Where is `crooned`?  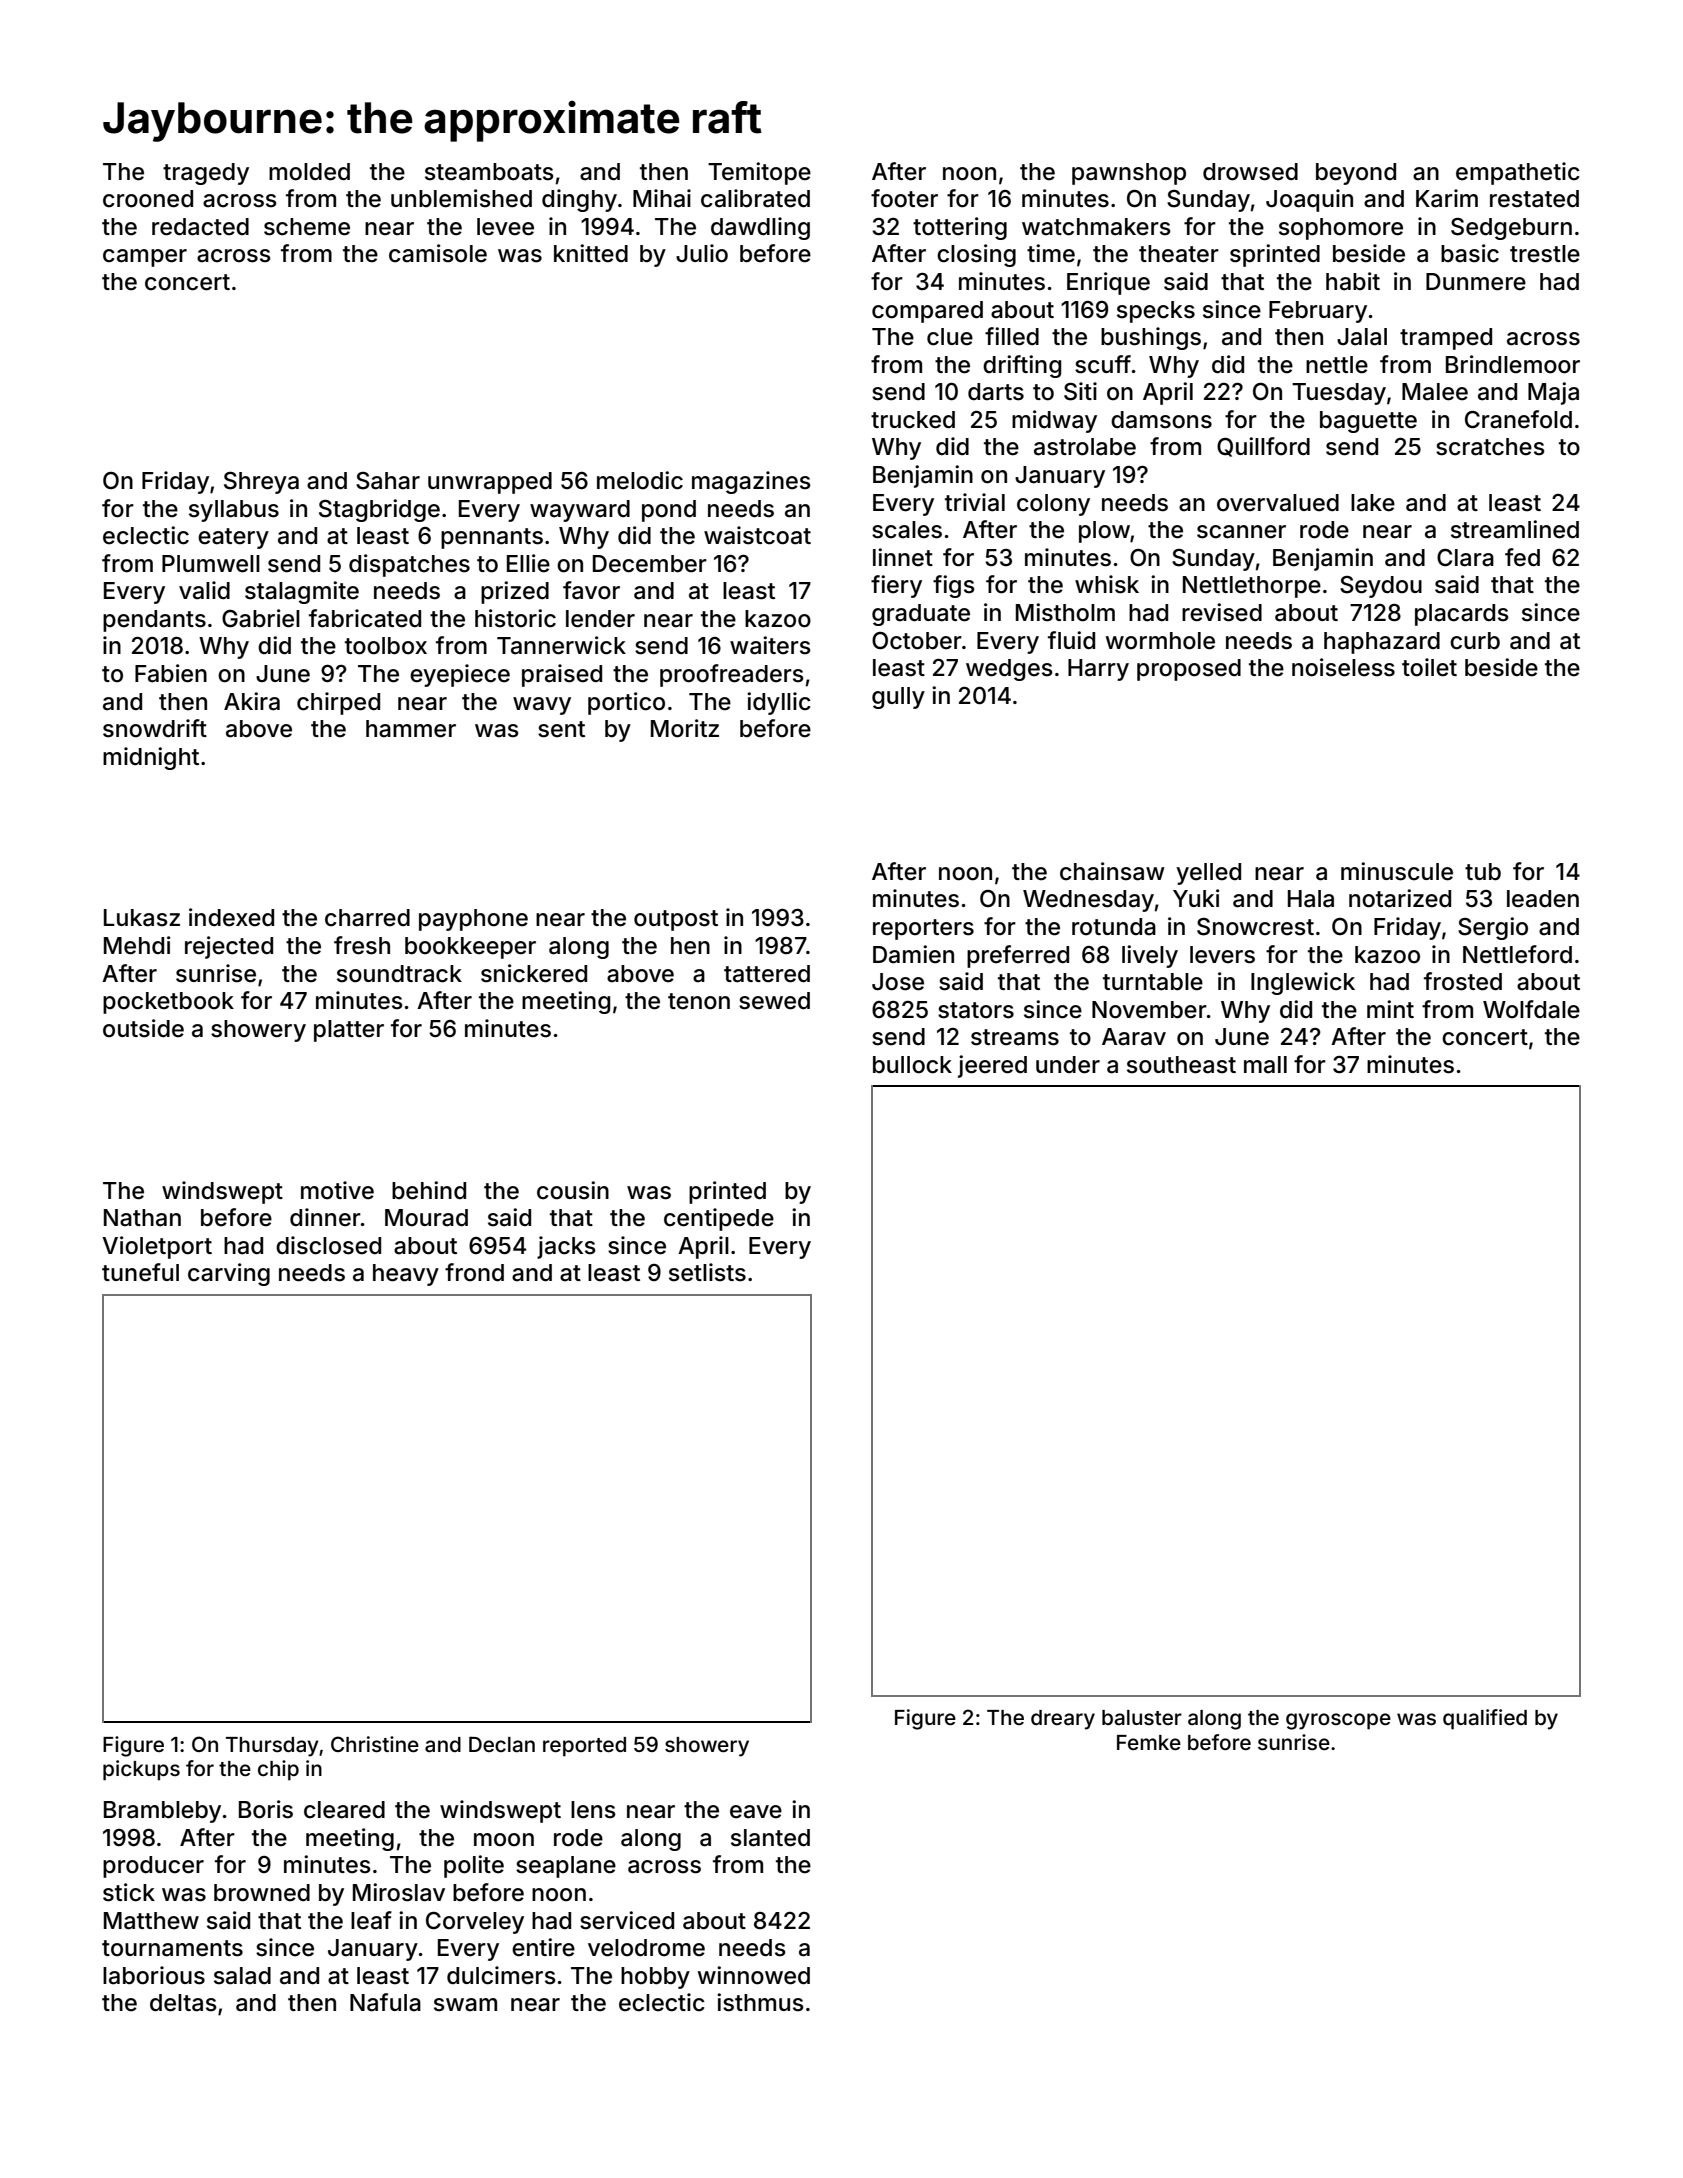 crooned is located at coordinates (148, 199).
